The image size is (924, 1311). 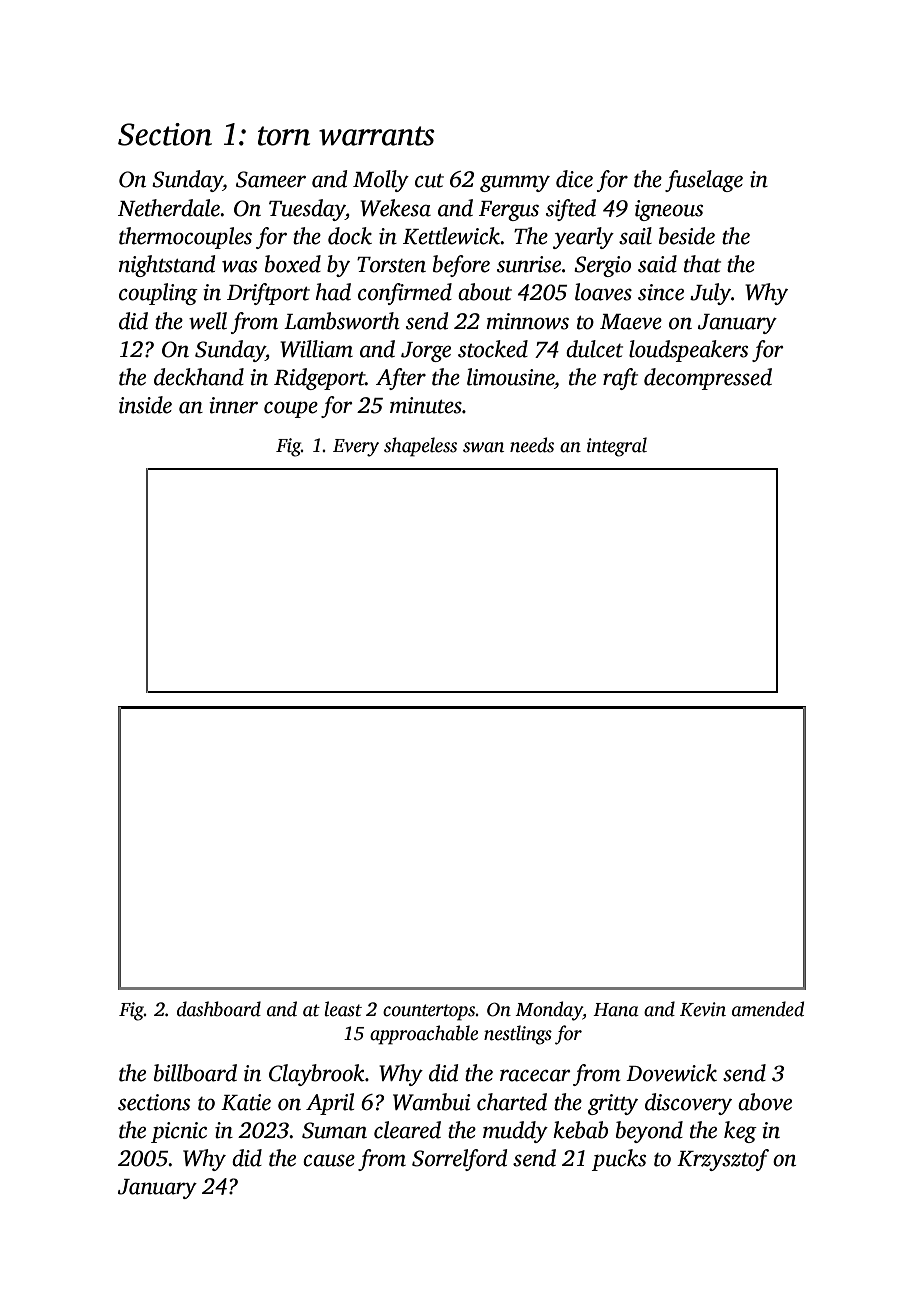 What do you see at coordinates (343, 1009) in the document?
I see `least` at bounding box center [343, 1009].
